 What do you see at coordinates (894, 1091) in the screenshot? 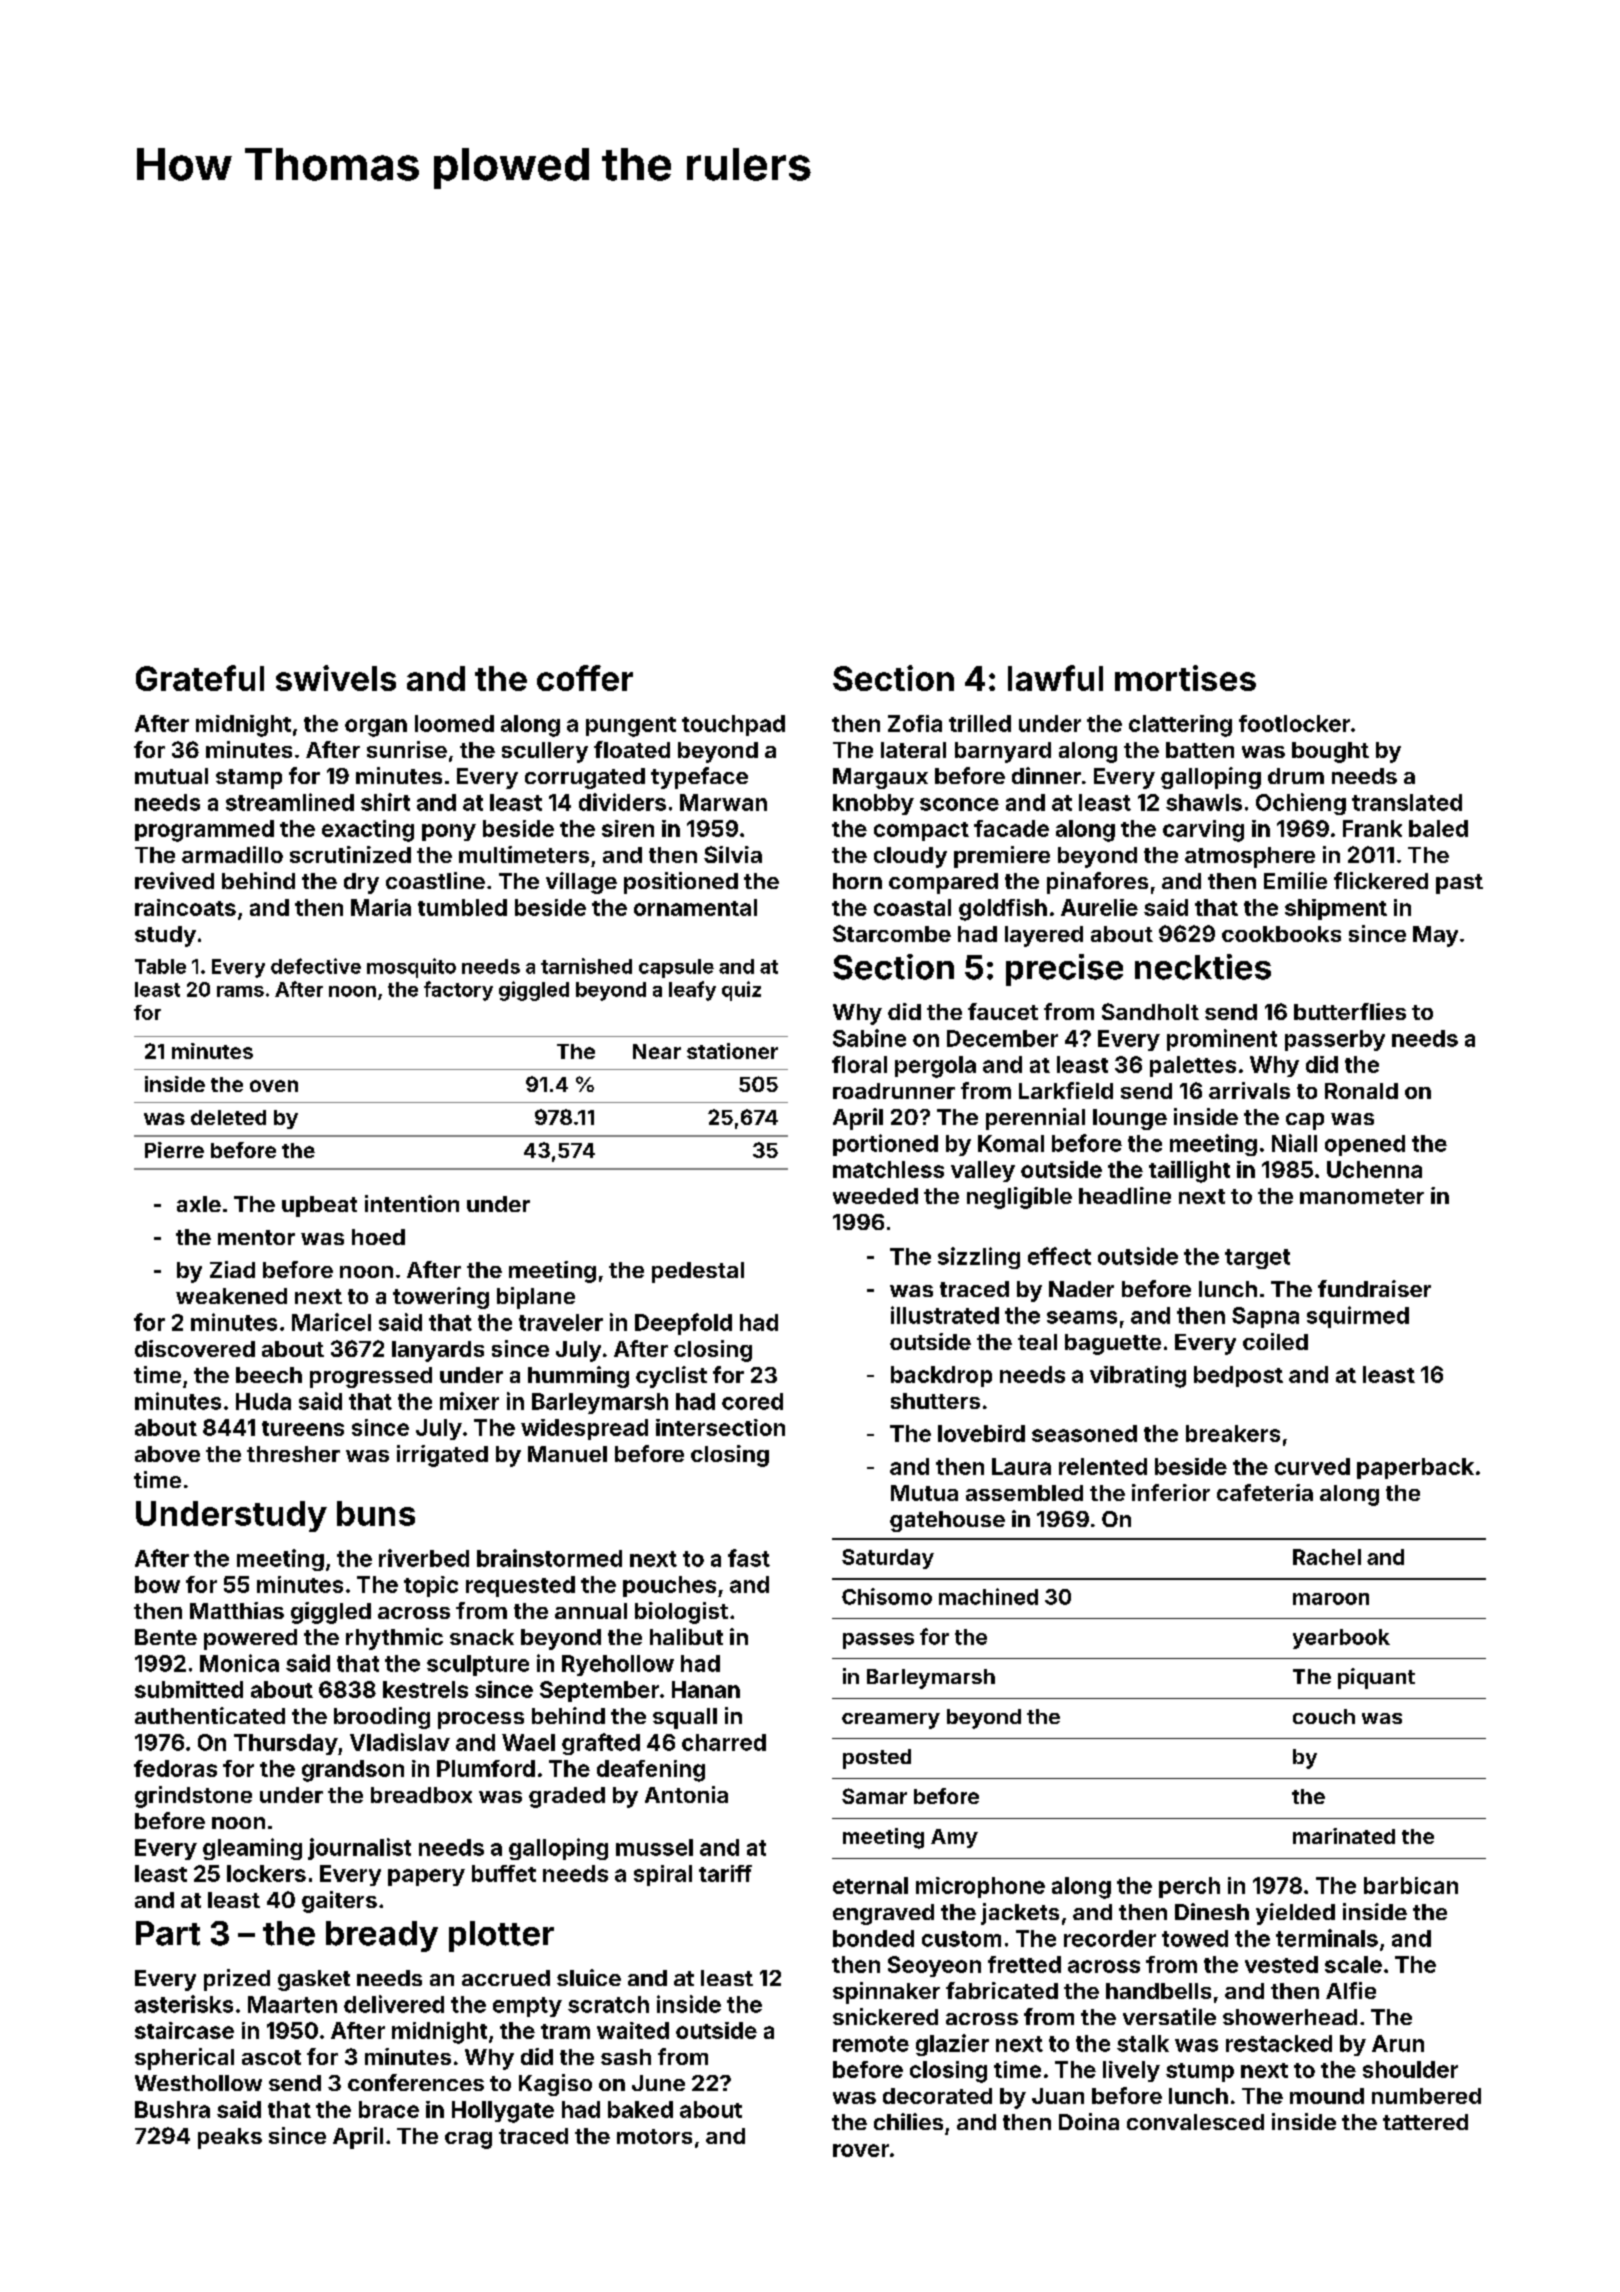
I see `roadrunner` at bounding box center [894, 1091].
